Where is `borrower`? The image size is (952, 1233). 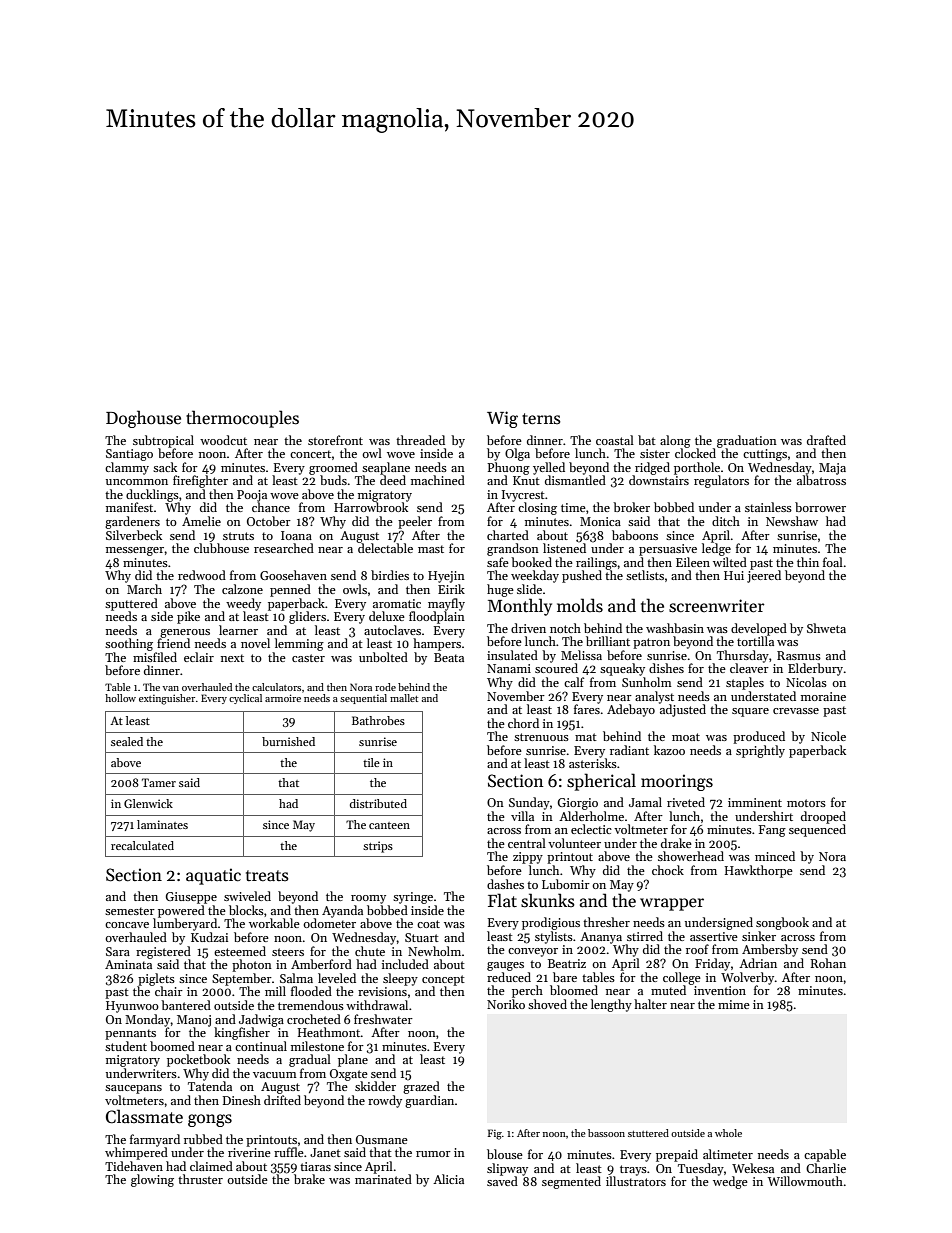 borrower is located at coordinates (820, 507).
